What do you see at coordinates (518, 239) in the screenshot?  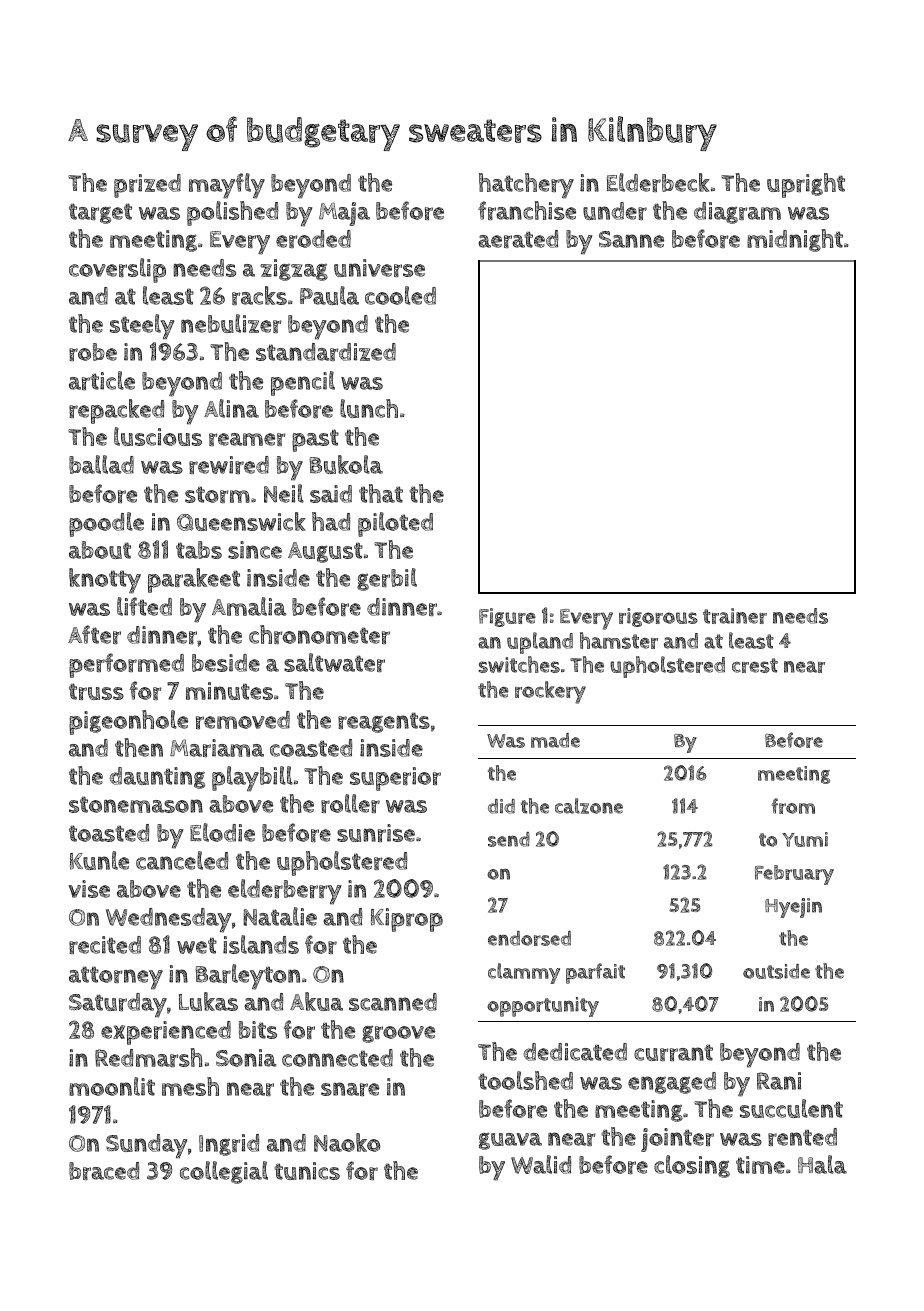 I see `aerated` at bounding box center [518, 239].
